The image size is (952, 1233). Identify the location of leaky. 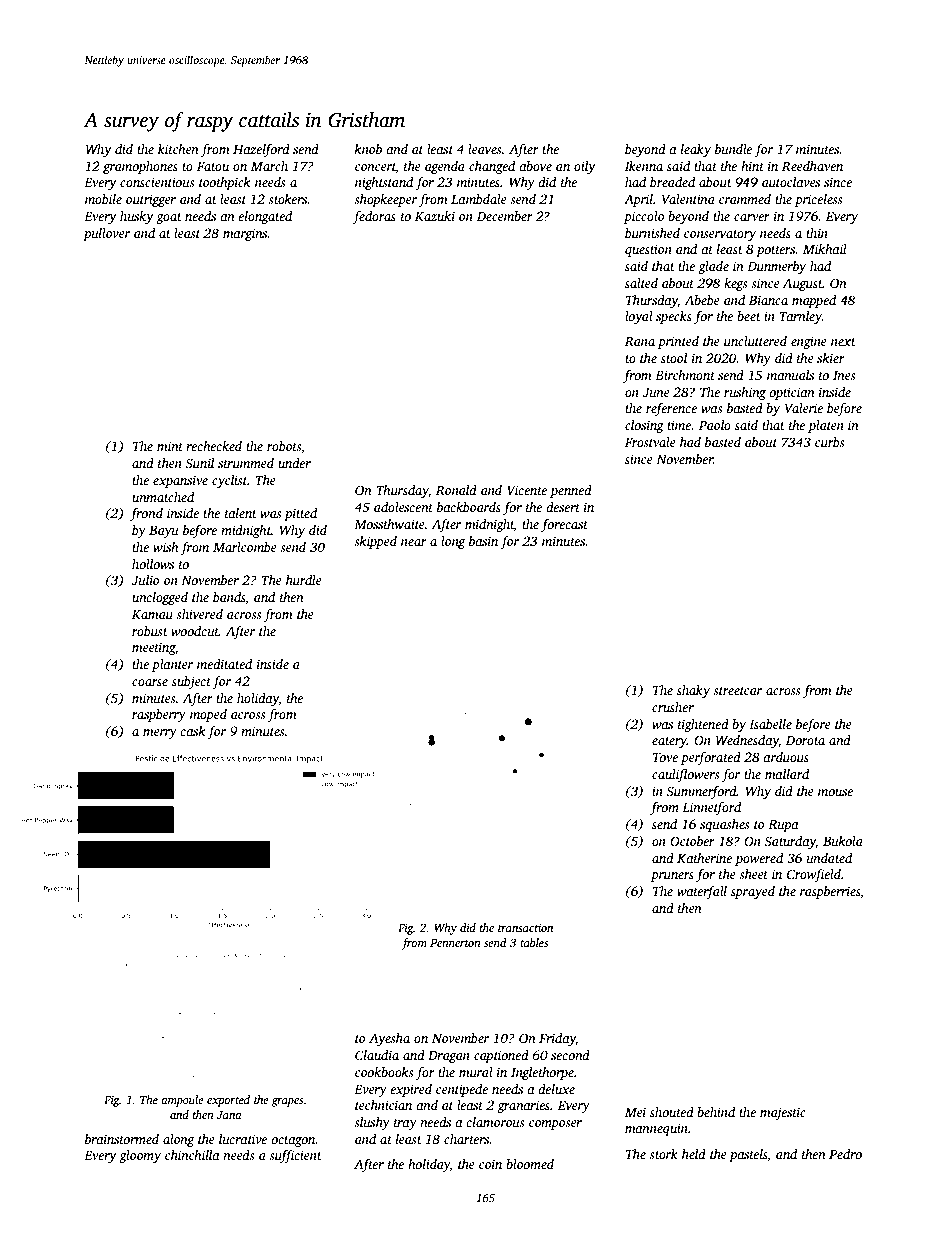
(696, 150).
